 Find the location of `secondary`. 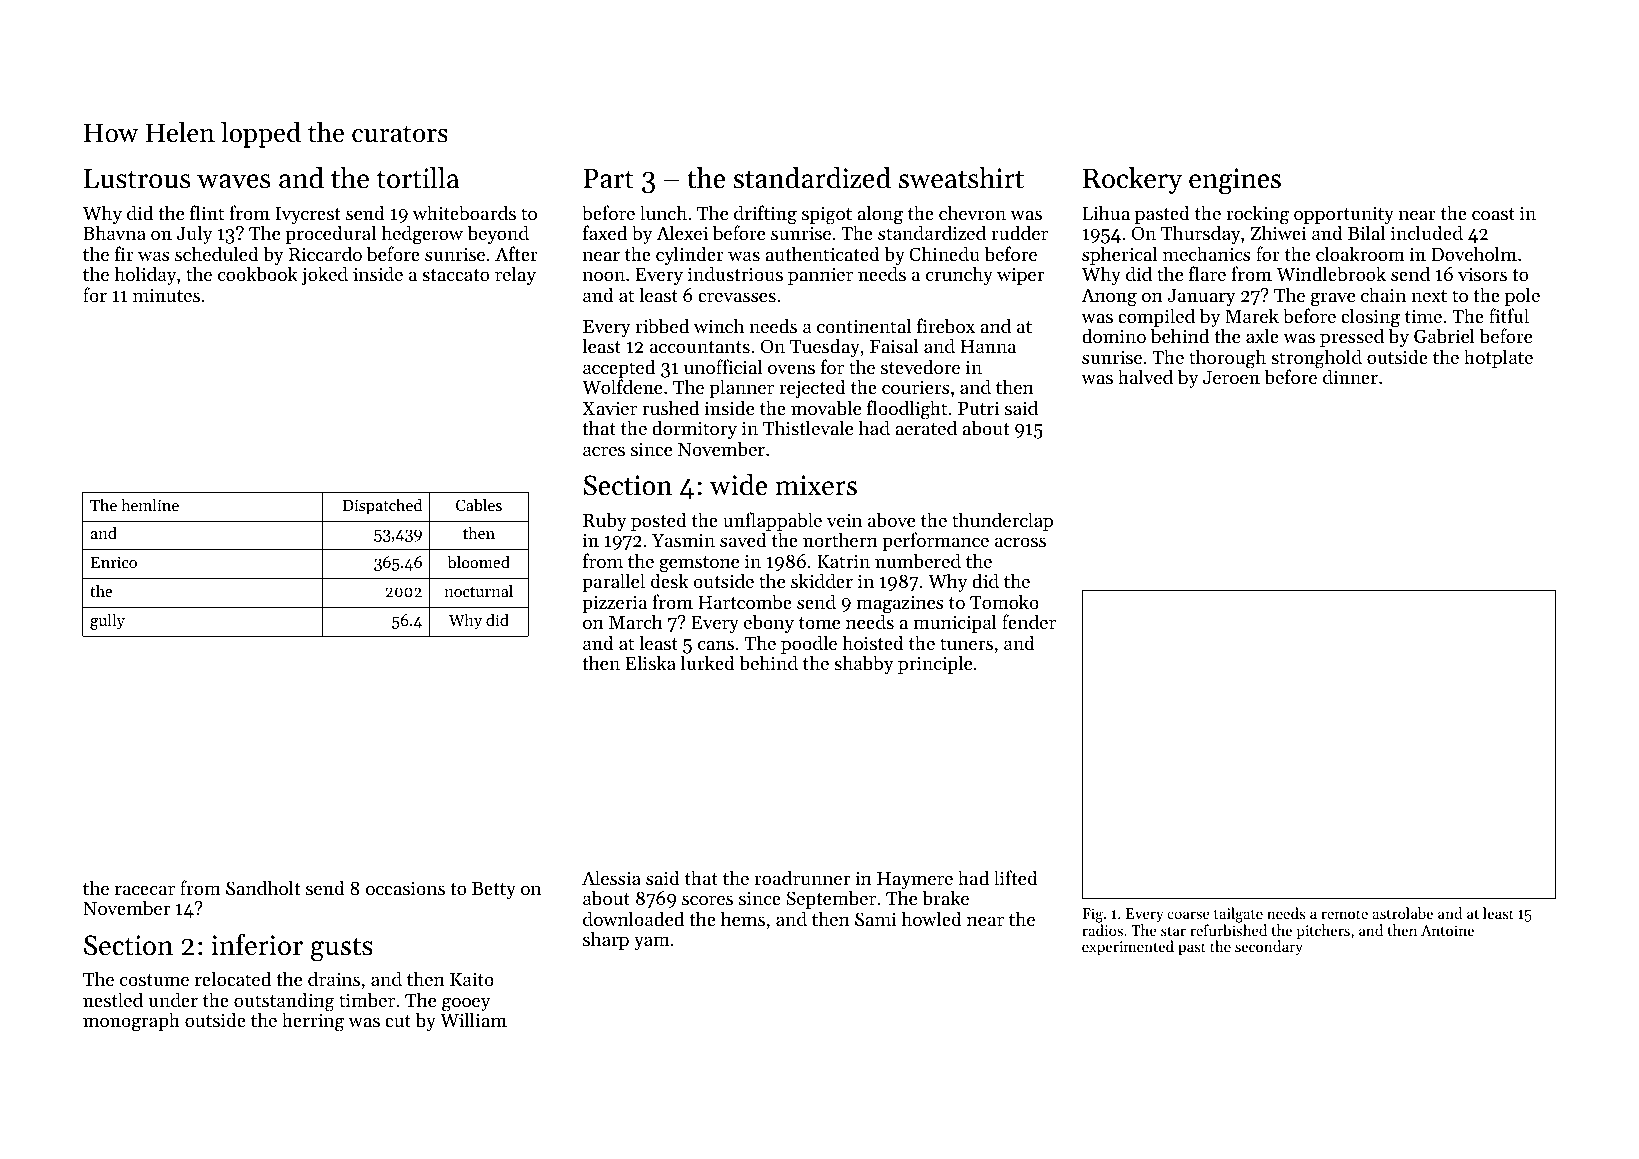

secondary is located at coordinates (1269, 947).
